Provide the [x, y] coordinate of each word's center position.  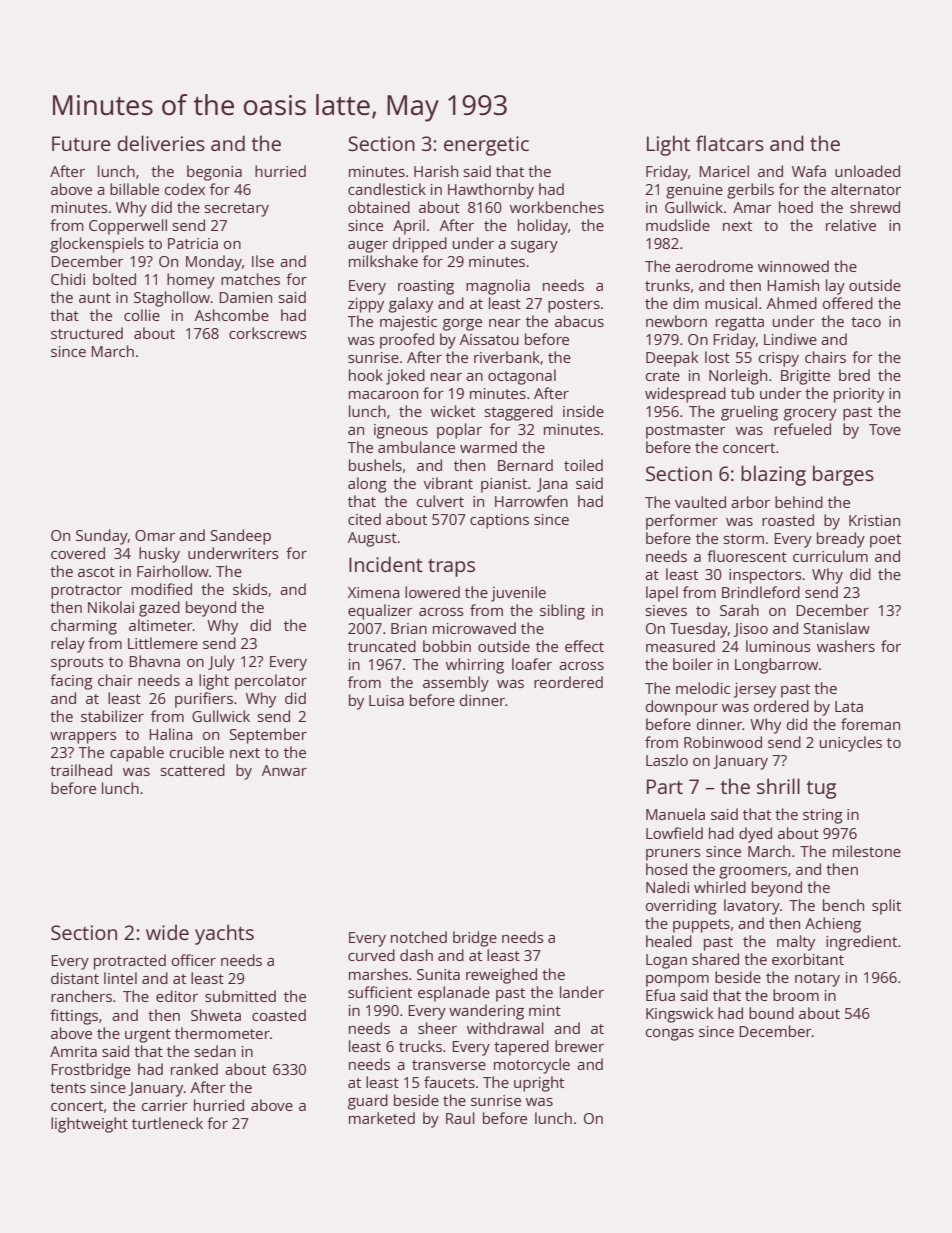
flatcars [730, 143]
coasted [279, 1015]
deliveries [161, 143]
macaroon [383, 395]
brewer [579, 1046]
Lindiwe [790, 339]
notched [419, 937]
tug [821, 789]
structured [87, 333]
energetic [486, 146]
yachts [224, 934]
